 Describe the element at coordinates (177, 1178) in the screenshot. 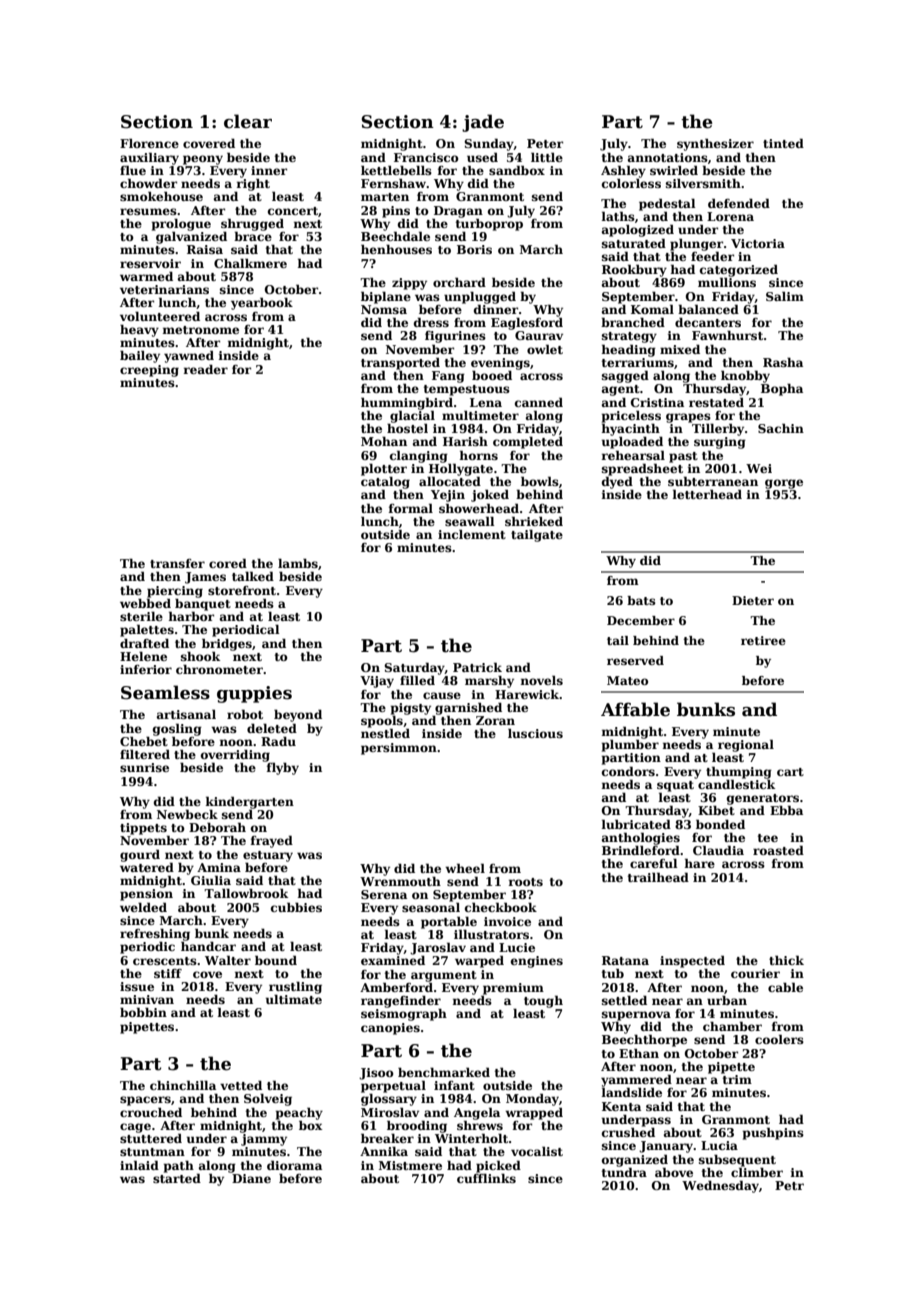

I see `started` at that location.
